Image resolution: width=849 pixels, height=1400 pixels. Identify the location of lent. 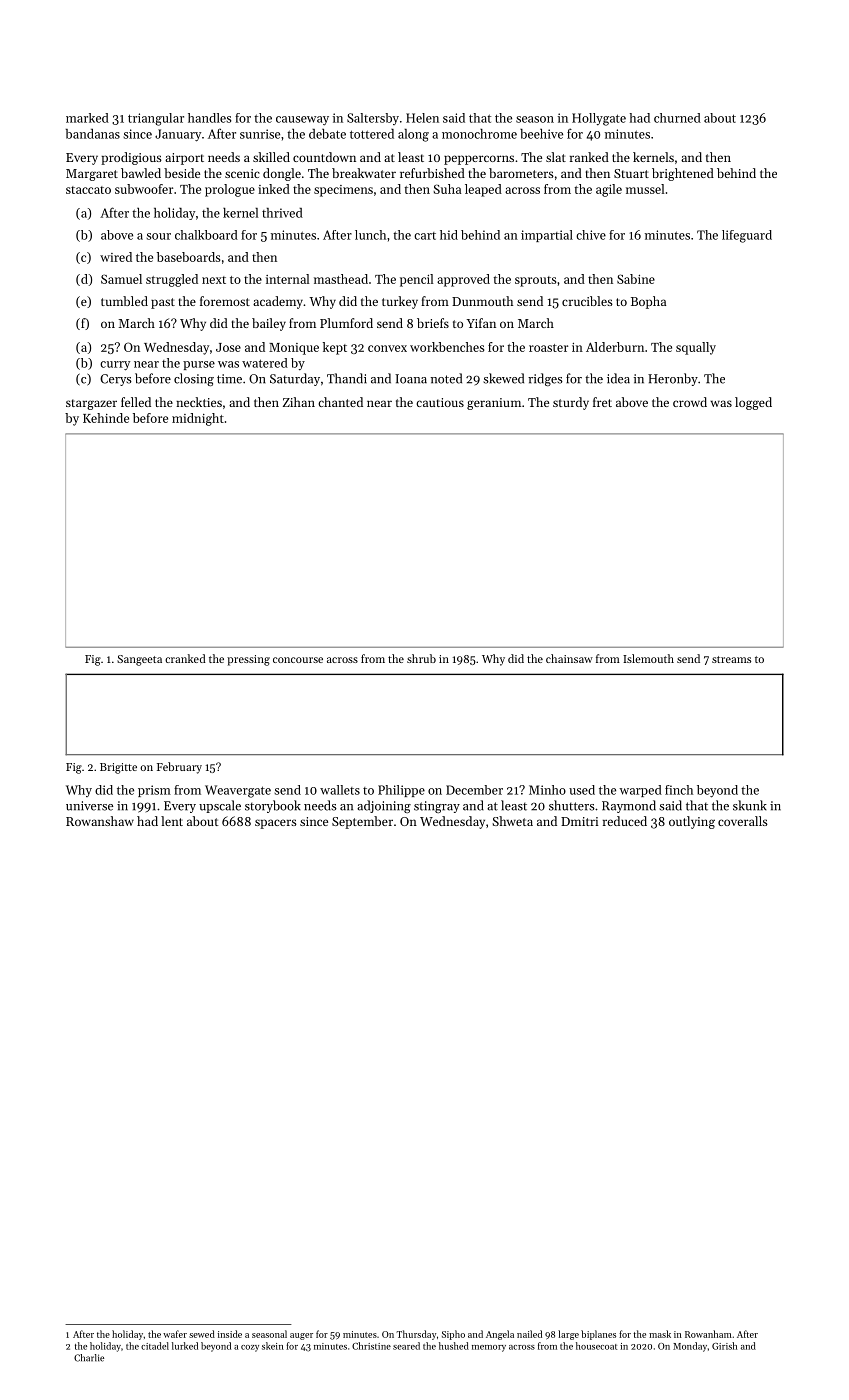
(172, 821).
